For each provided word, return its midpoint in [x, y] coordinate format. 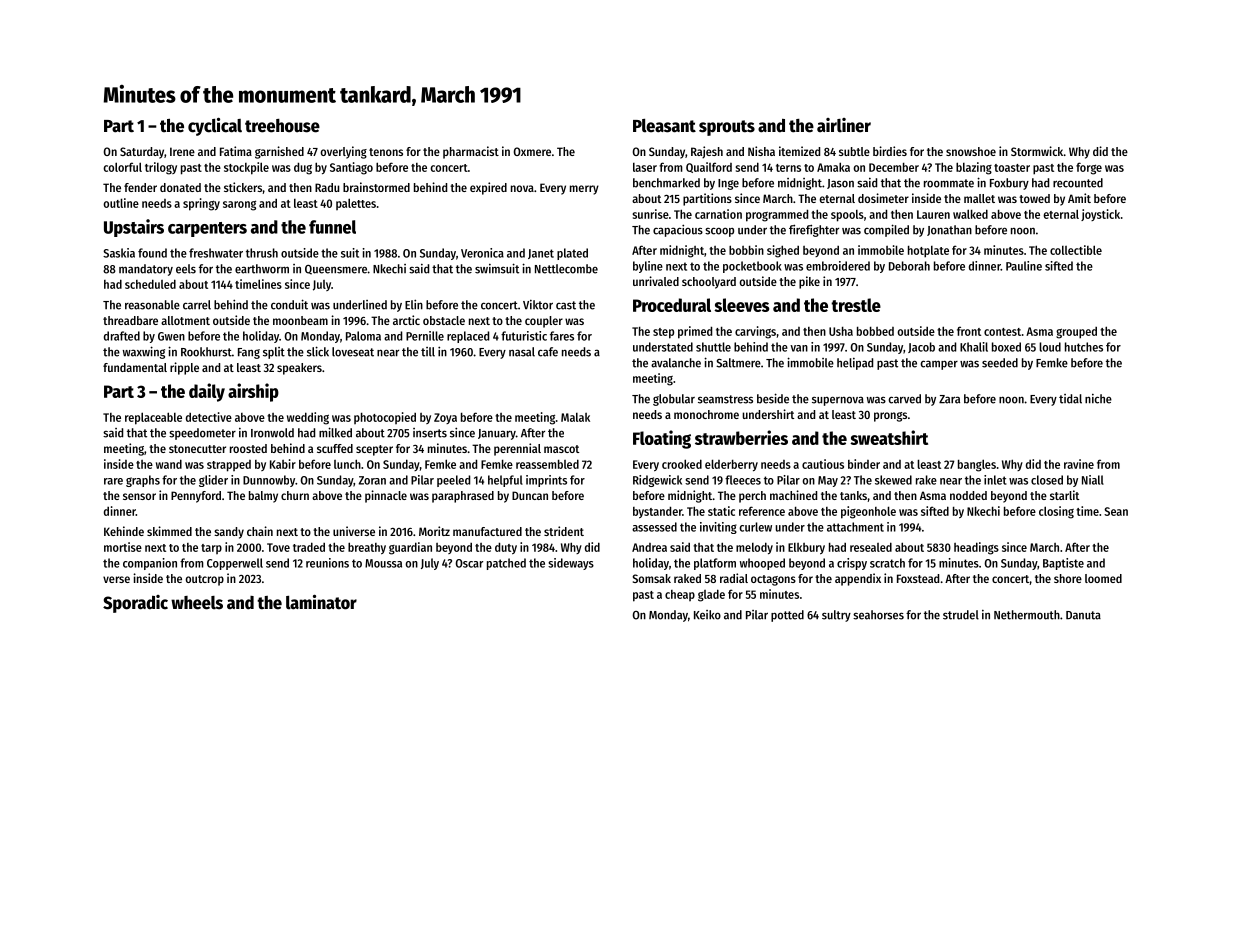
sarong [239, 205]
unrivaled [656, 281]
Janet [541, 254]
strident [564, 531]
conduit [289, 304]
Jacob [921, 347]
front [969, 331]
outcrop [204, 580]
